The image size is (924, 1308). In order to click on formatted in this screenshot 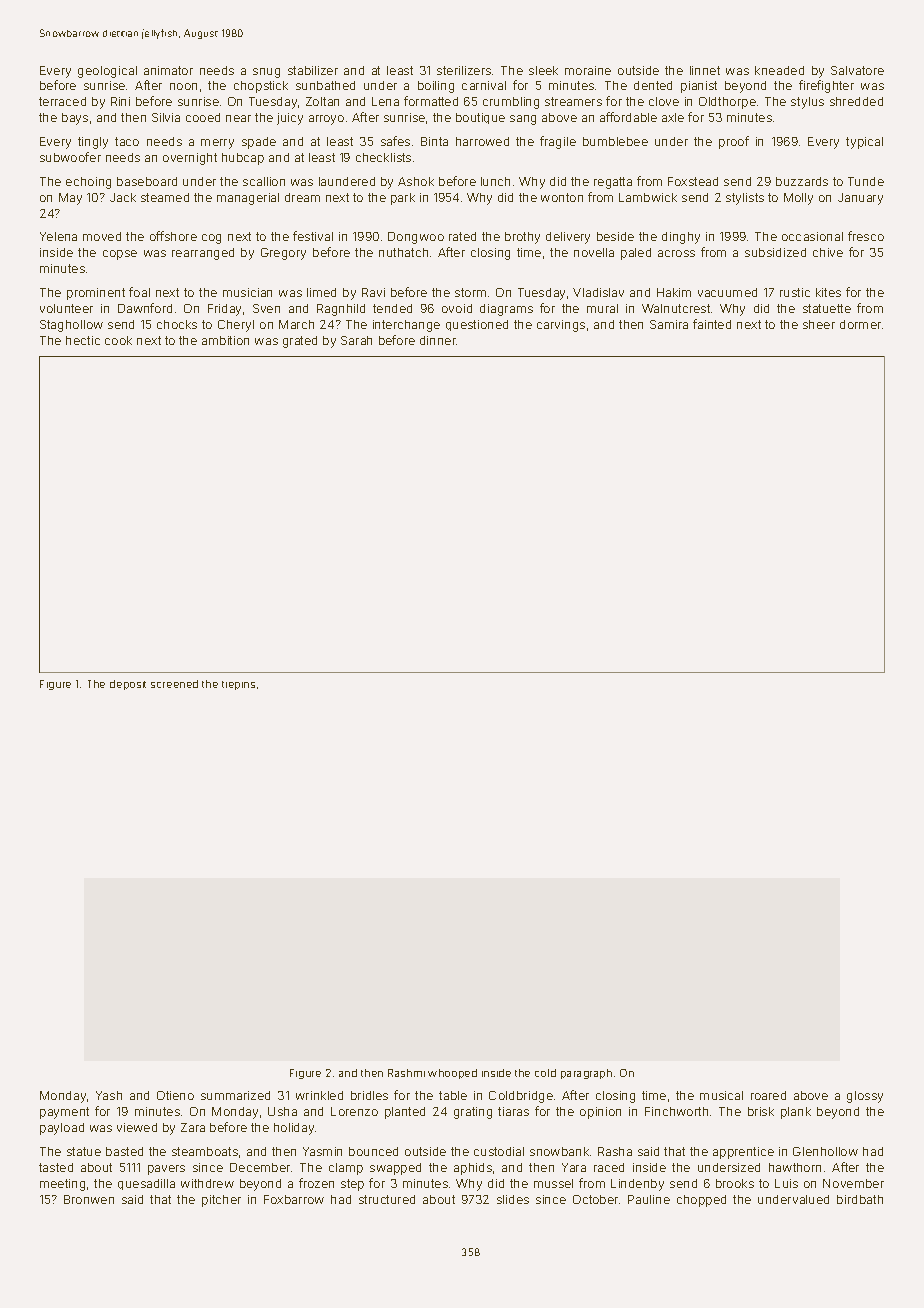, I will do `click(431, 101)`.
